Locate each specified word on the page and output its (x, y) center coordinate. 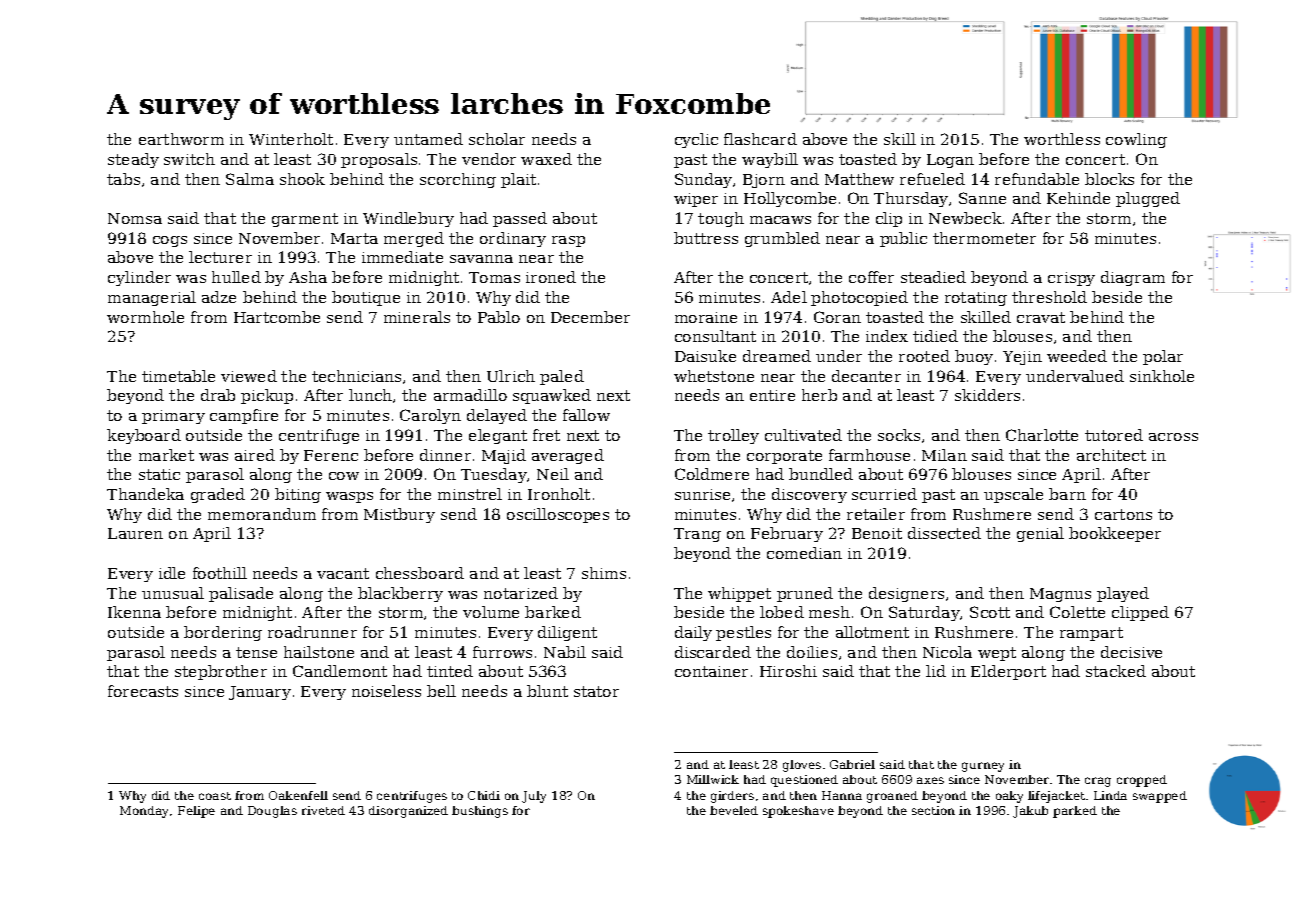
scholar (497, 139)
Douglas (272, 812)
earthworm (181, 139)
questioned (804, 781)
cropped (1142, 781)
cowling (1136, 140)
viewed (249, 376)
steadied (933, 277)
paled (562, 377)
